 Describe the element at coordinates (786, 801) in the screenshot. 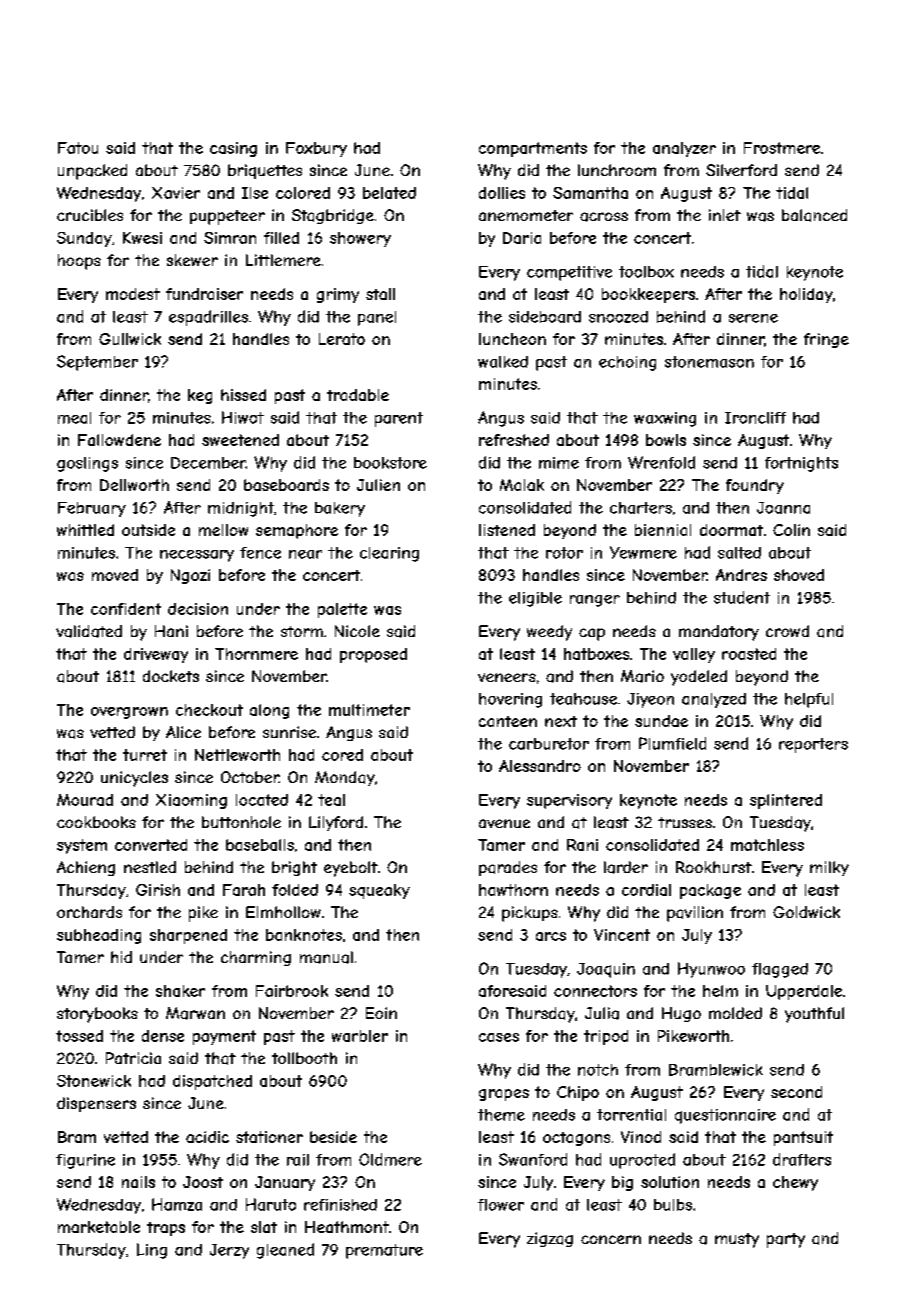

I see `splintered` at that location.
